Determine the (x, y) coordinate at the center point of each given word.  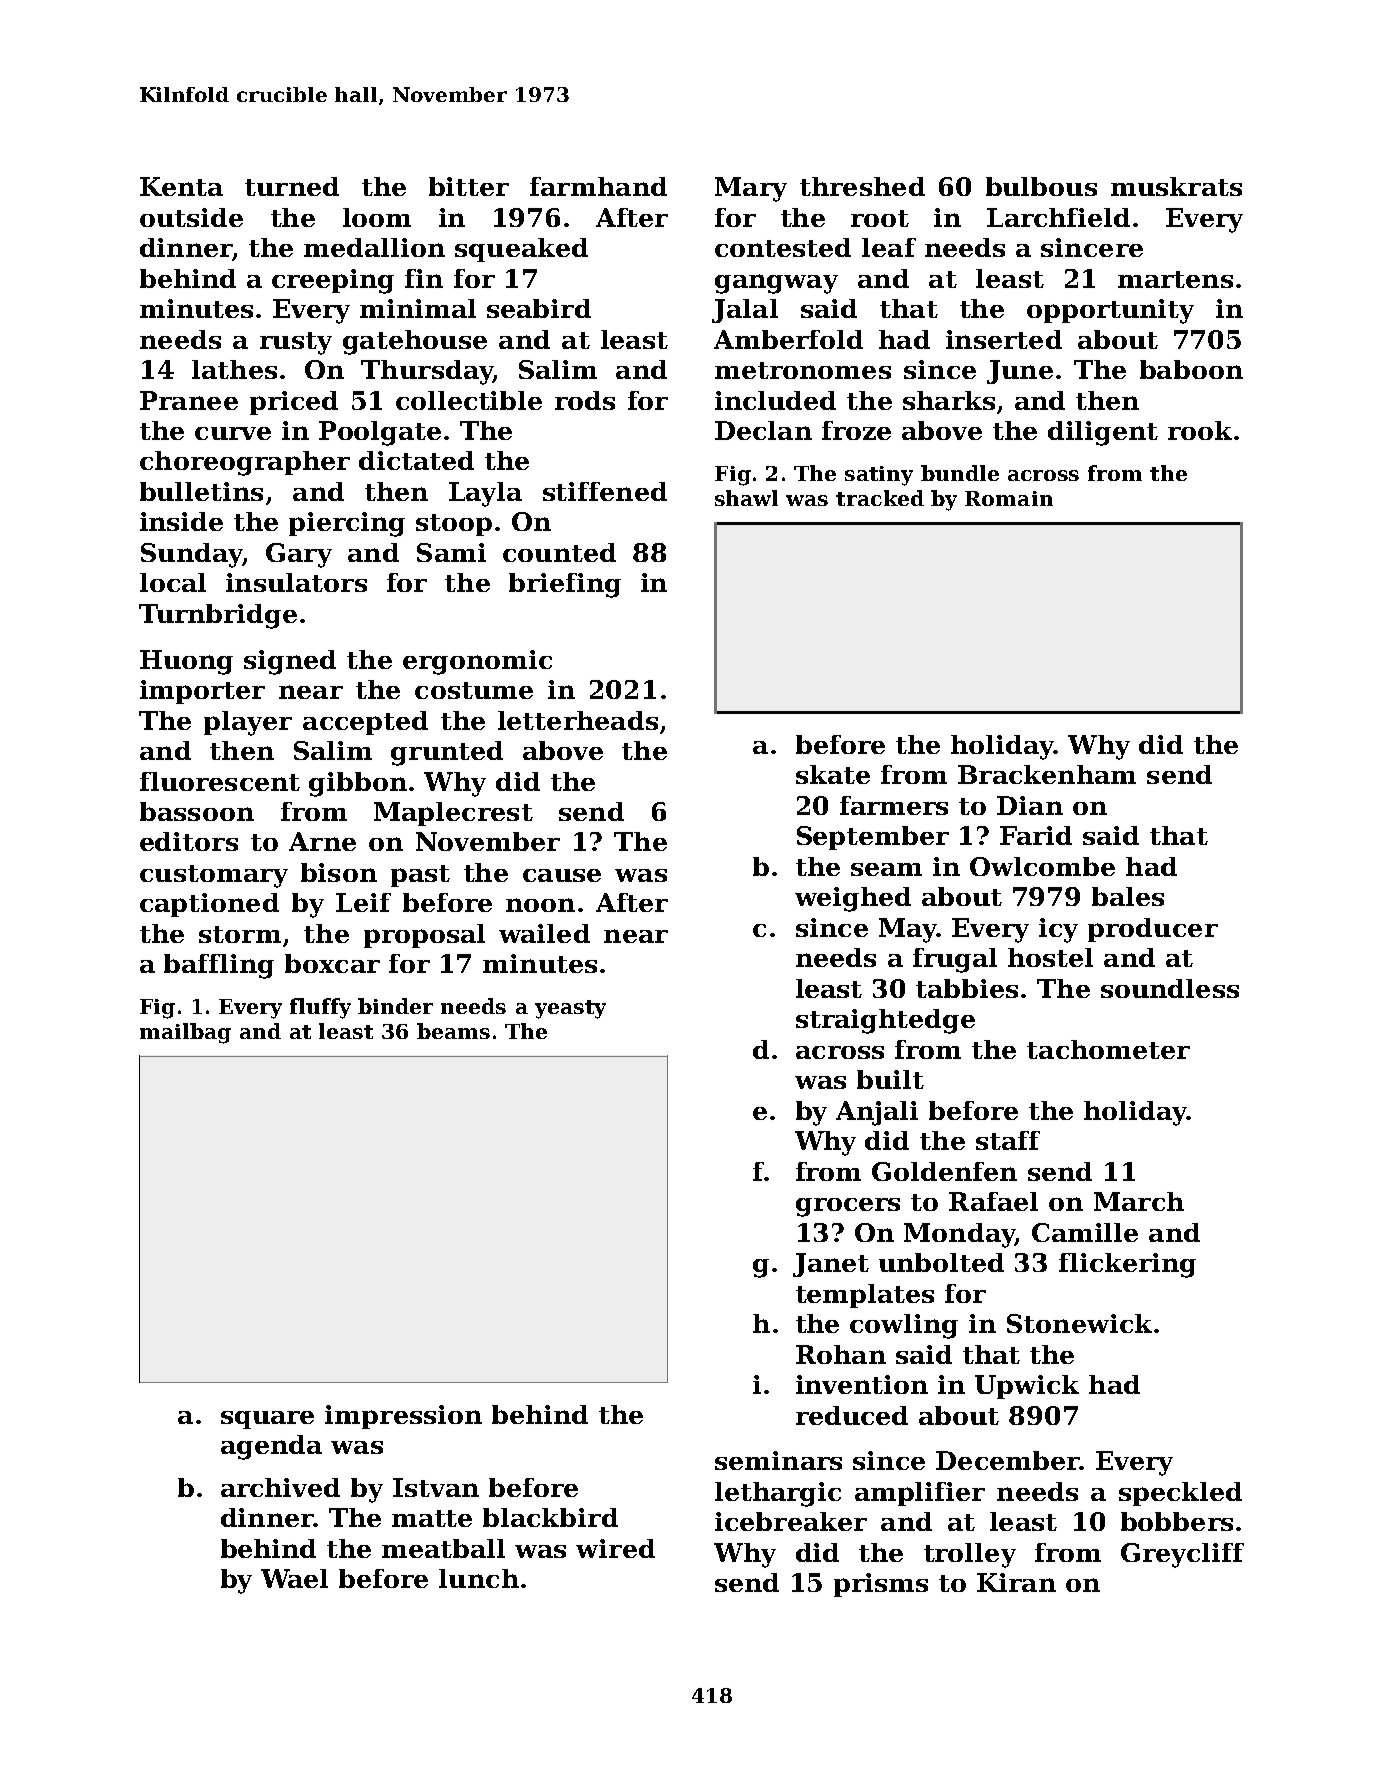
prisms (881, 1585)
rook (1200, 430)
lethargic (778, 1494)
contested (783, 247)
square (267, 1420)
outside (191, 217)
